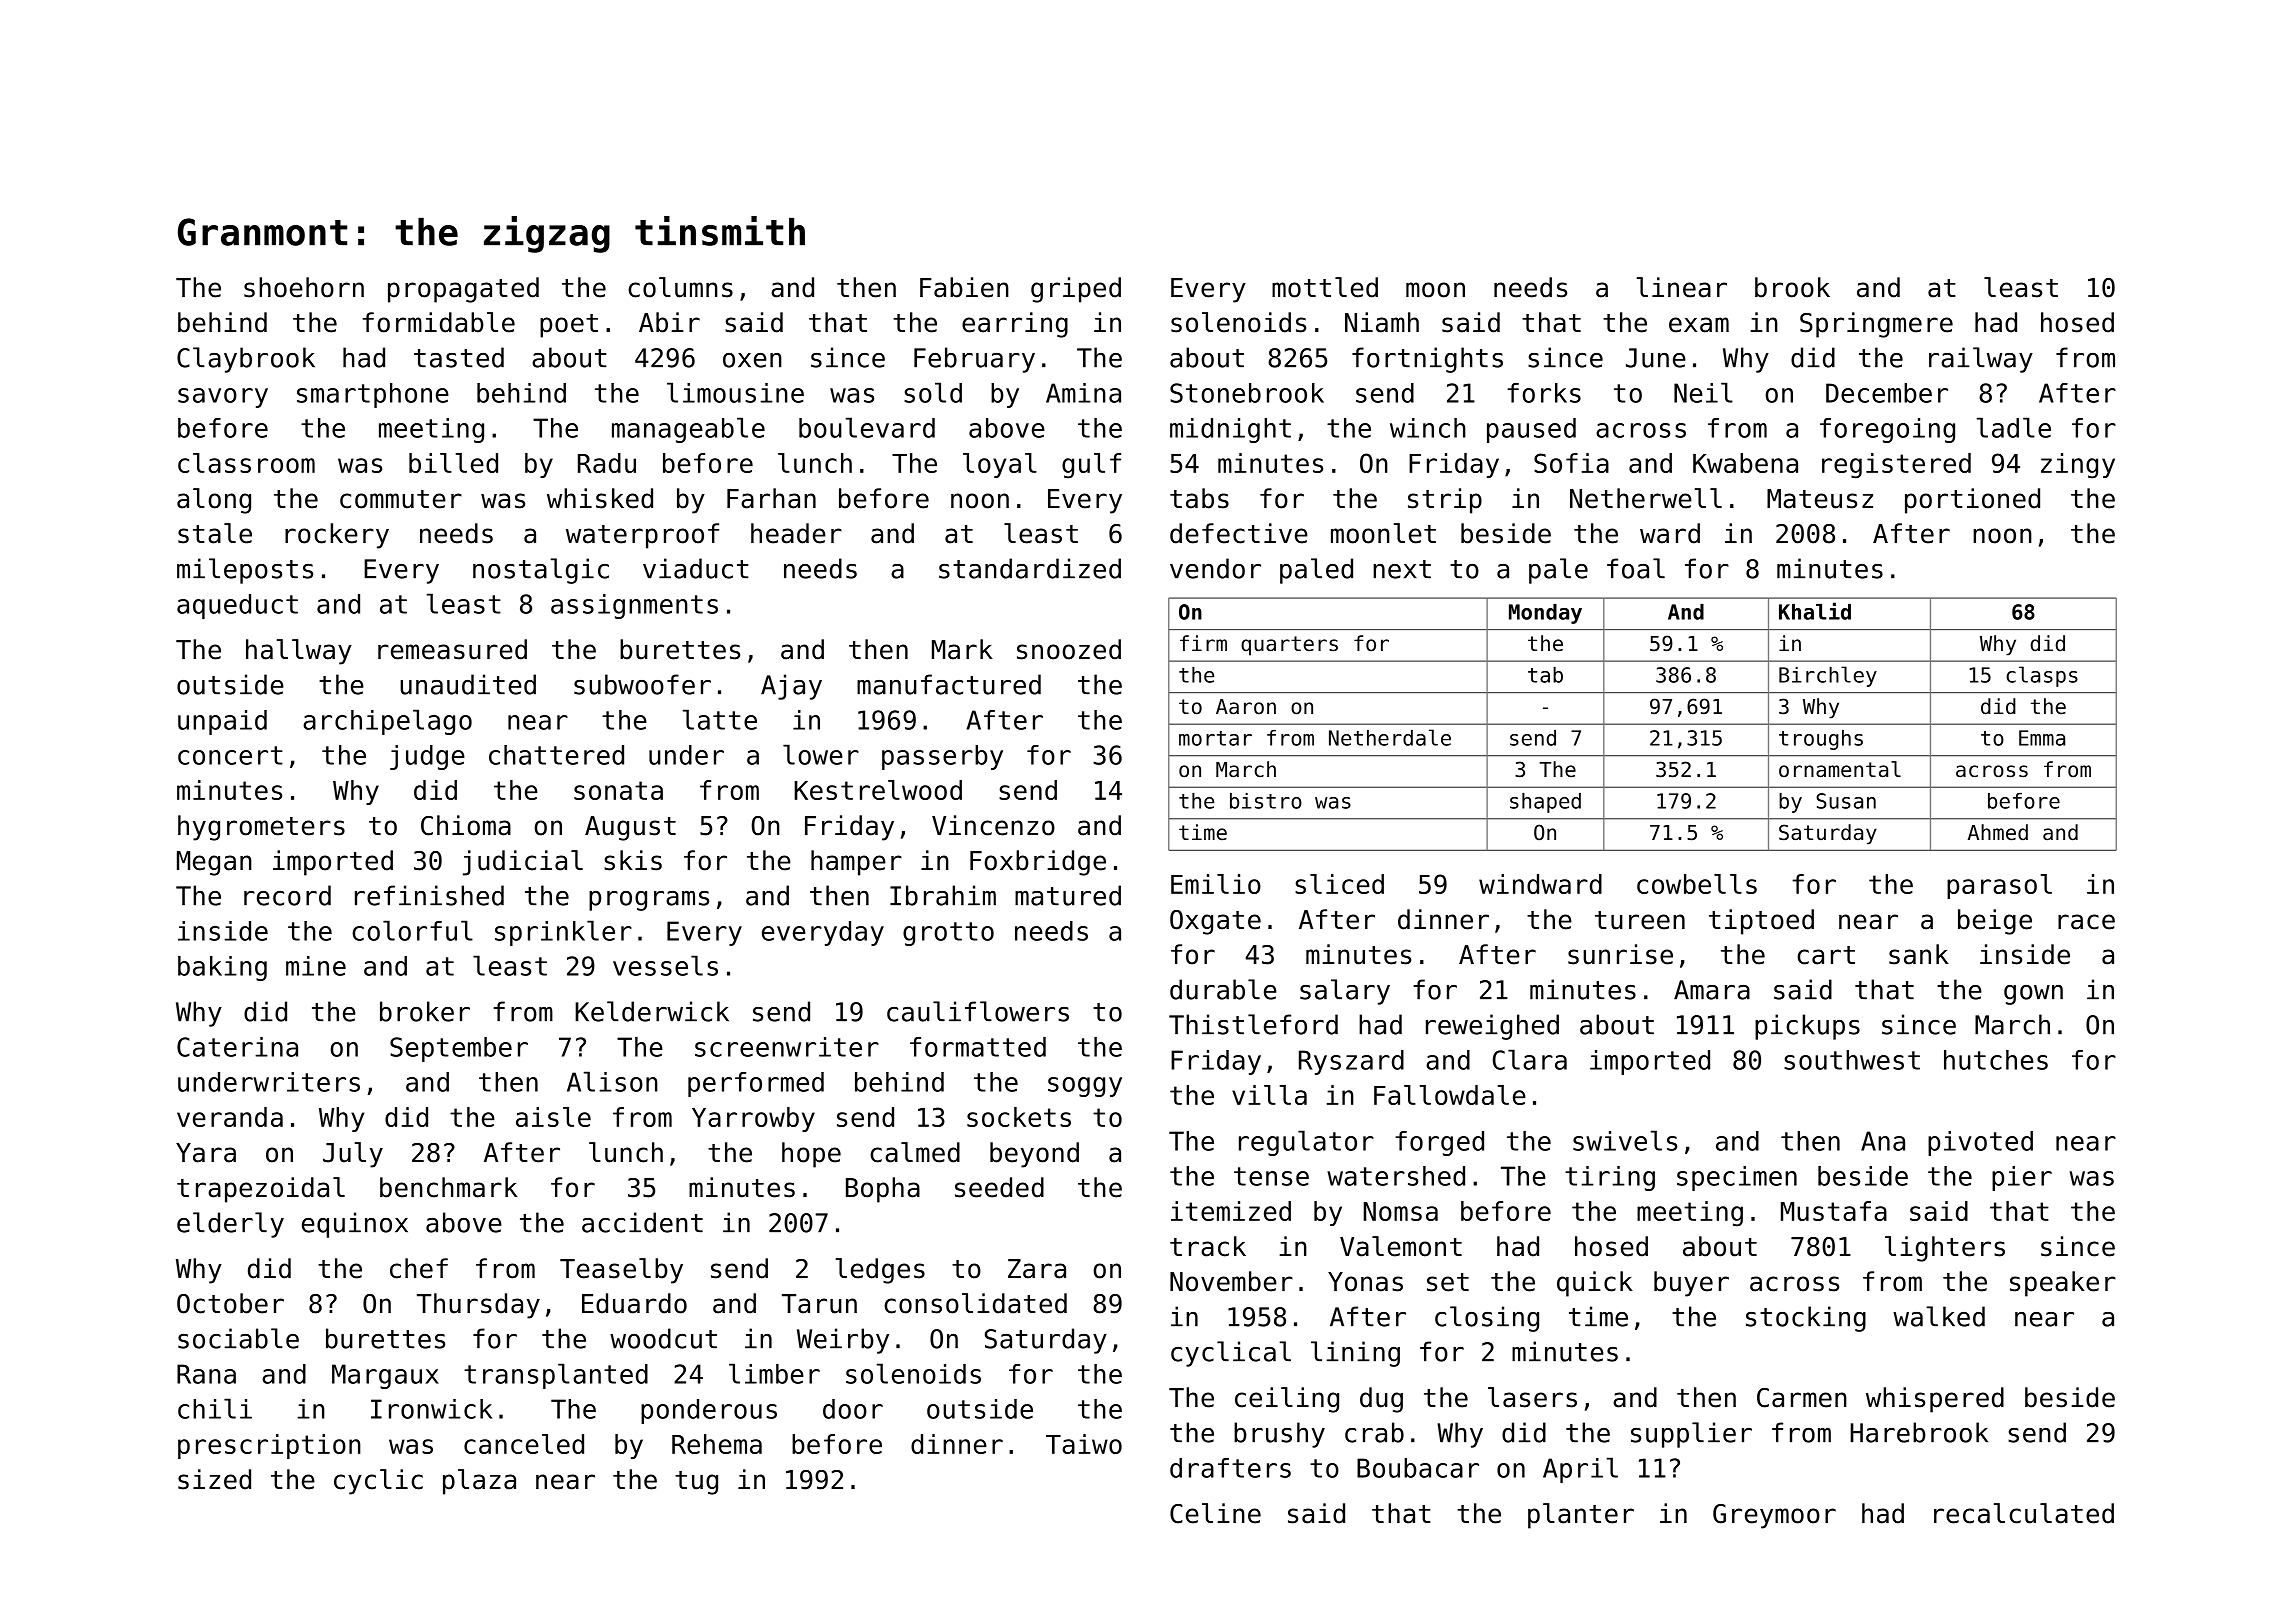  I want to click on hutches, so click(1996, 1060).
